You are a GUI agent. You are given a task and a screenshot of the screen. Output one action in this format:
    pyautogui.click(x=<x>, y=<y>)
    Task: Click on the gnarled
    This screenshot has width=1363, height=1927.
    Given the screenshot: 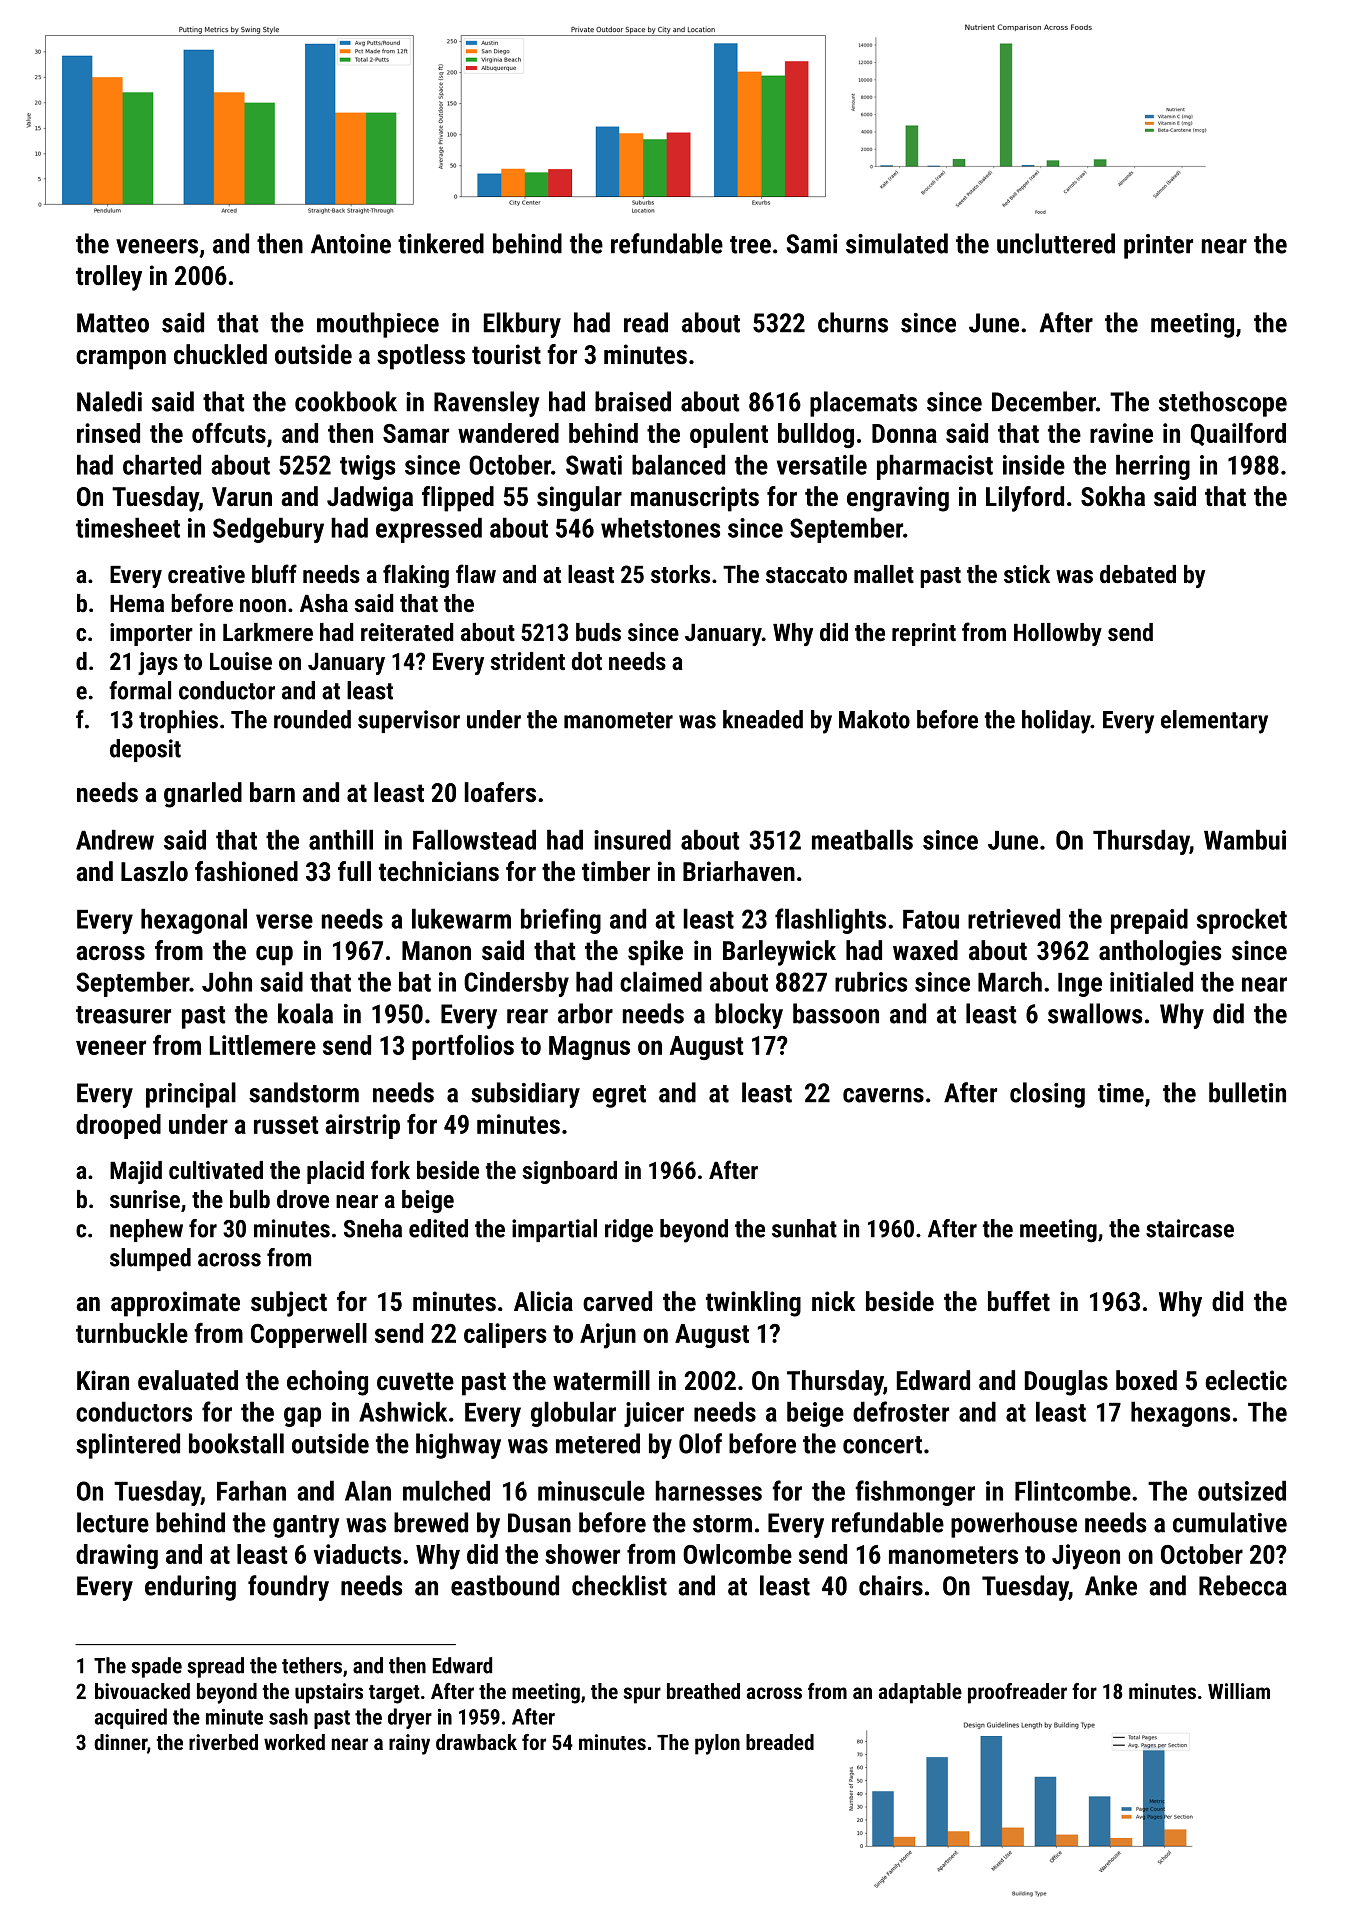 What is the action you would take?
    pyautogui.click(x=203, y=795)
